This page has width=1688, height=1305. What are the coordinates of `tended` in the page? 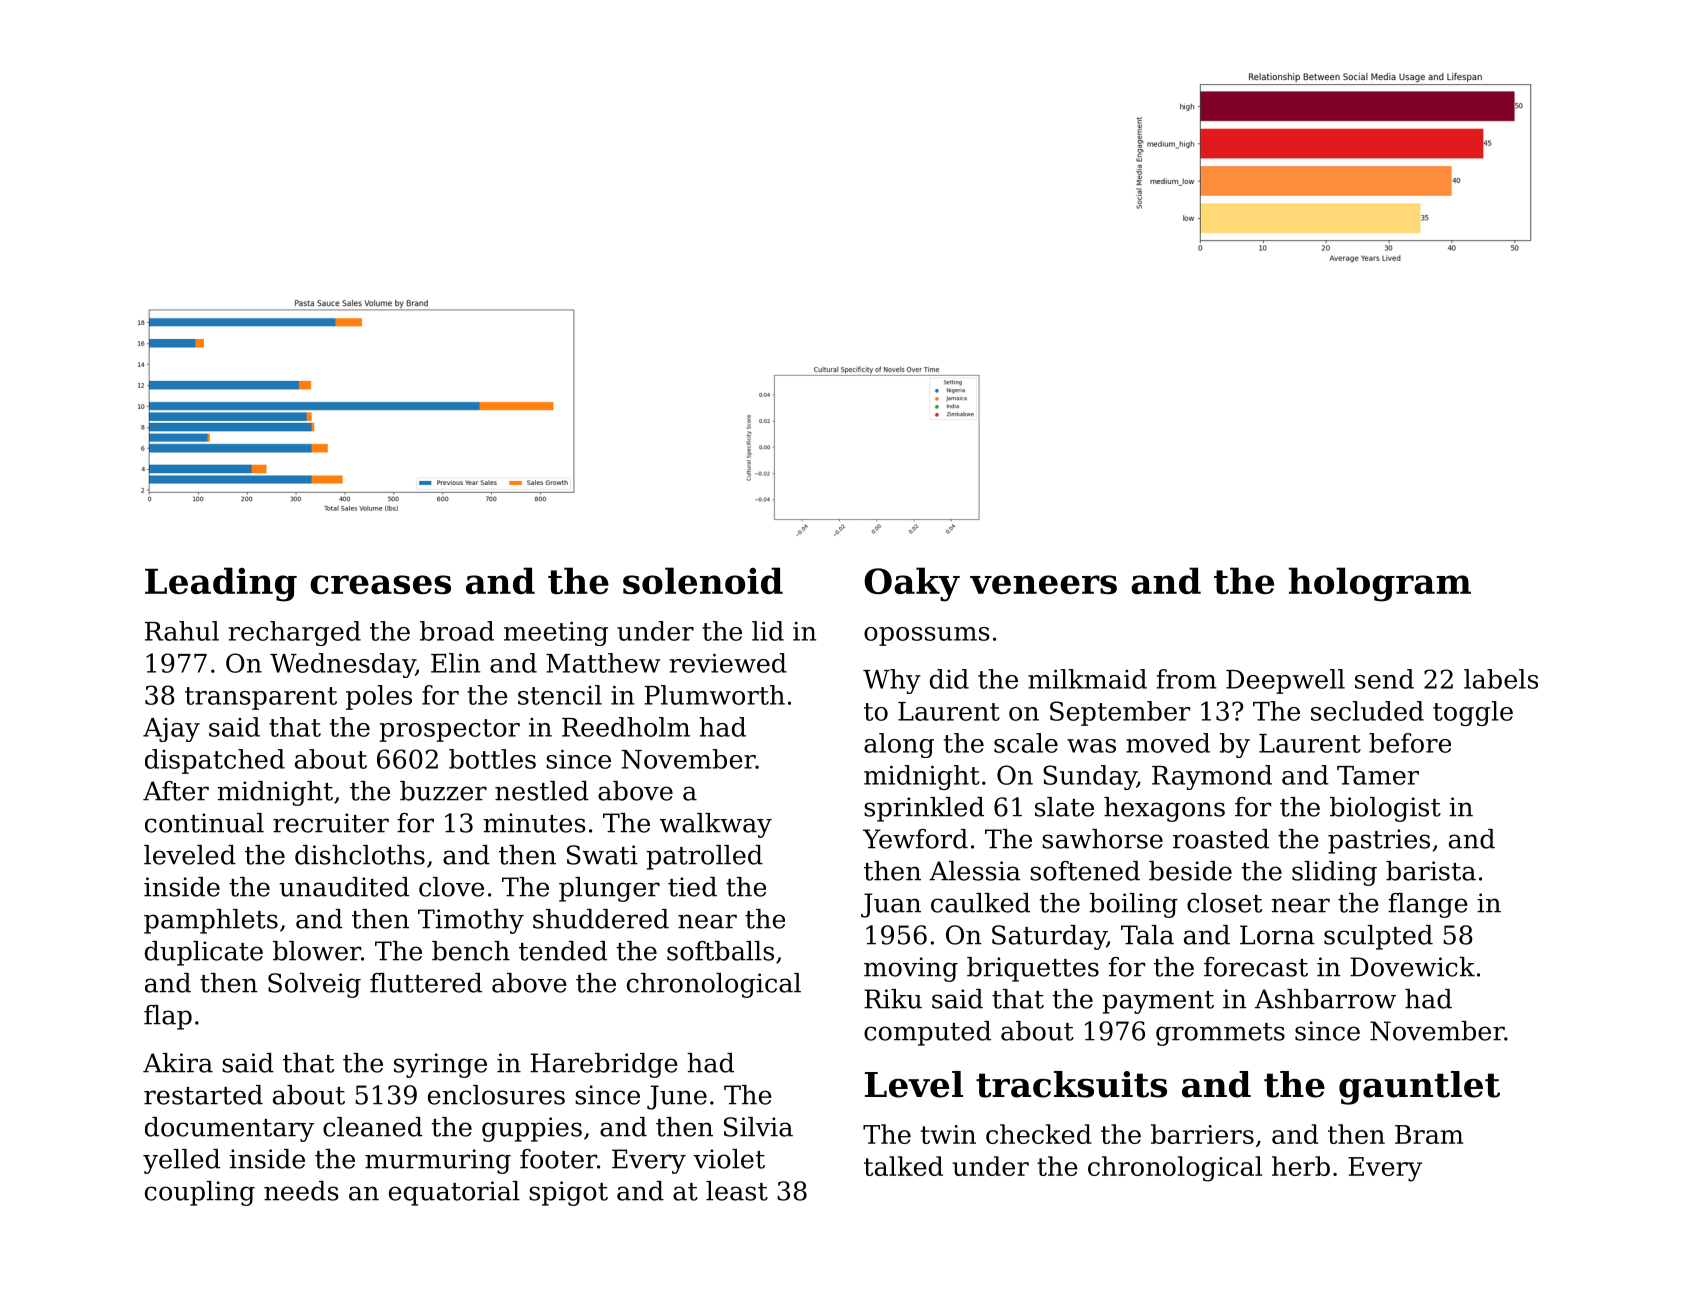 It's located at (563, 951).
